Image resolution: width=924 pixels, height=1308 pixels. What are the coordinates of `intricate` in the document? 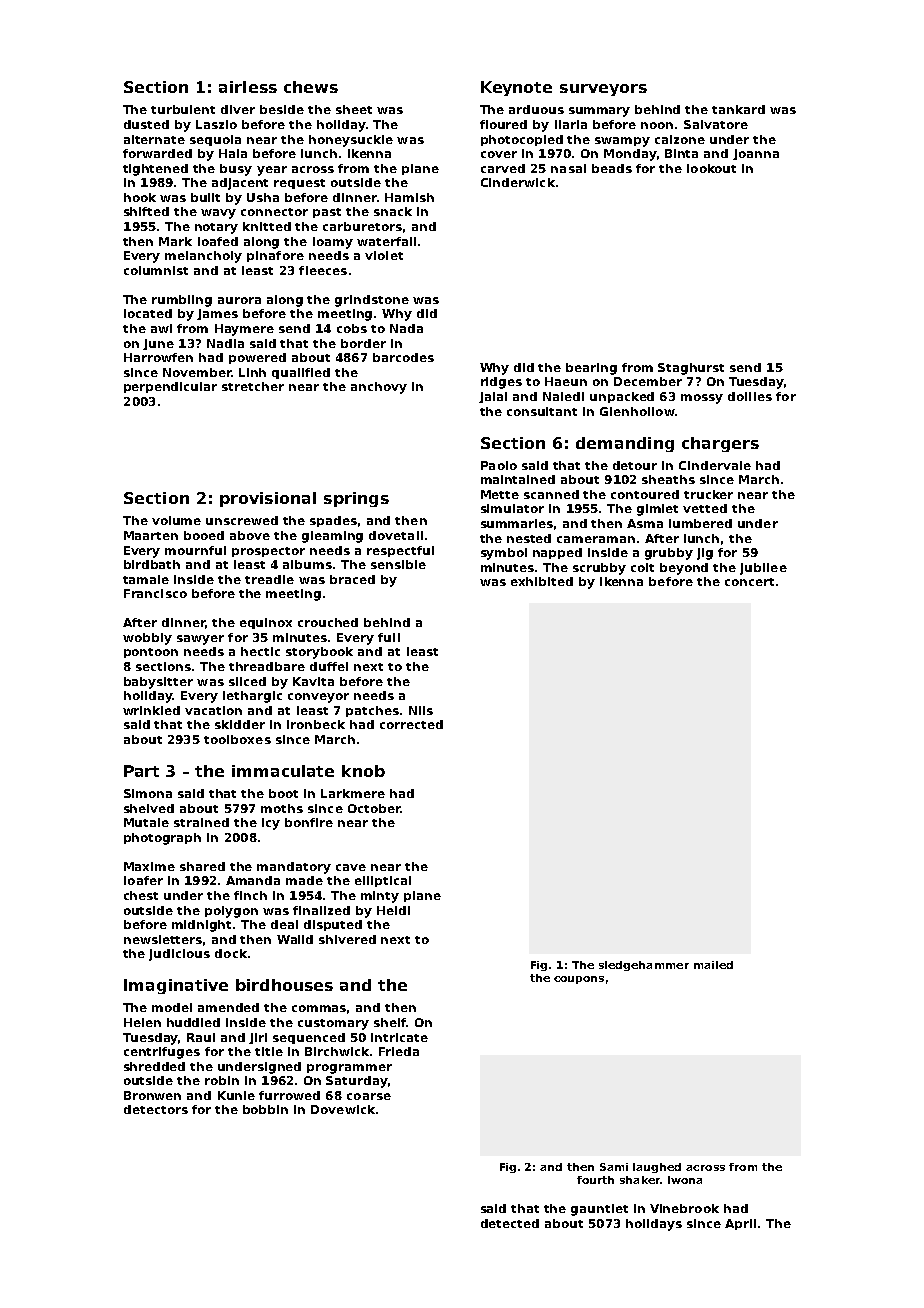 It's located at (399, 1037).
